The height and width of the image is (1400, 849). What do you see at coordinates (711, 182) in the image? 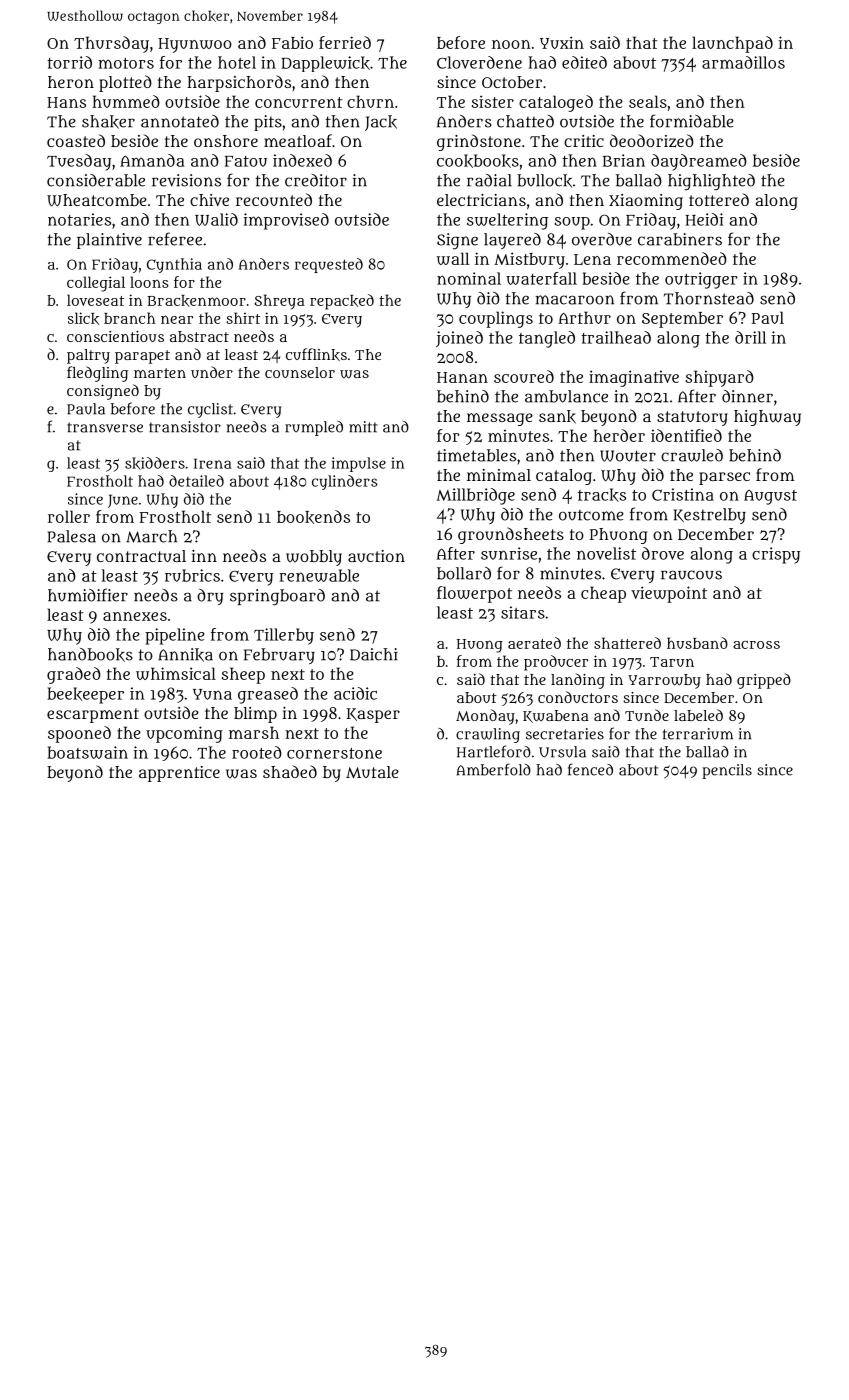
I see `highlighted` at bounding box center [711, 182].
